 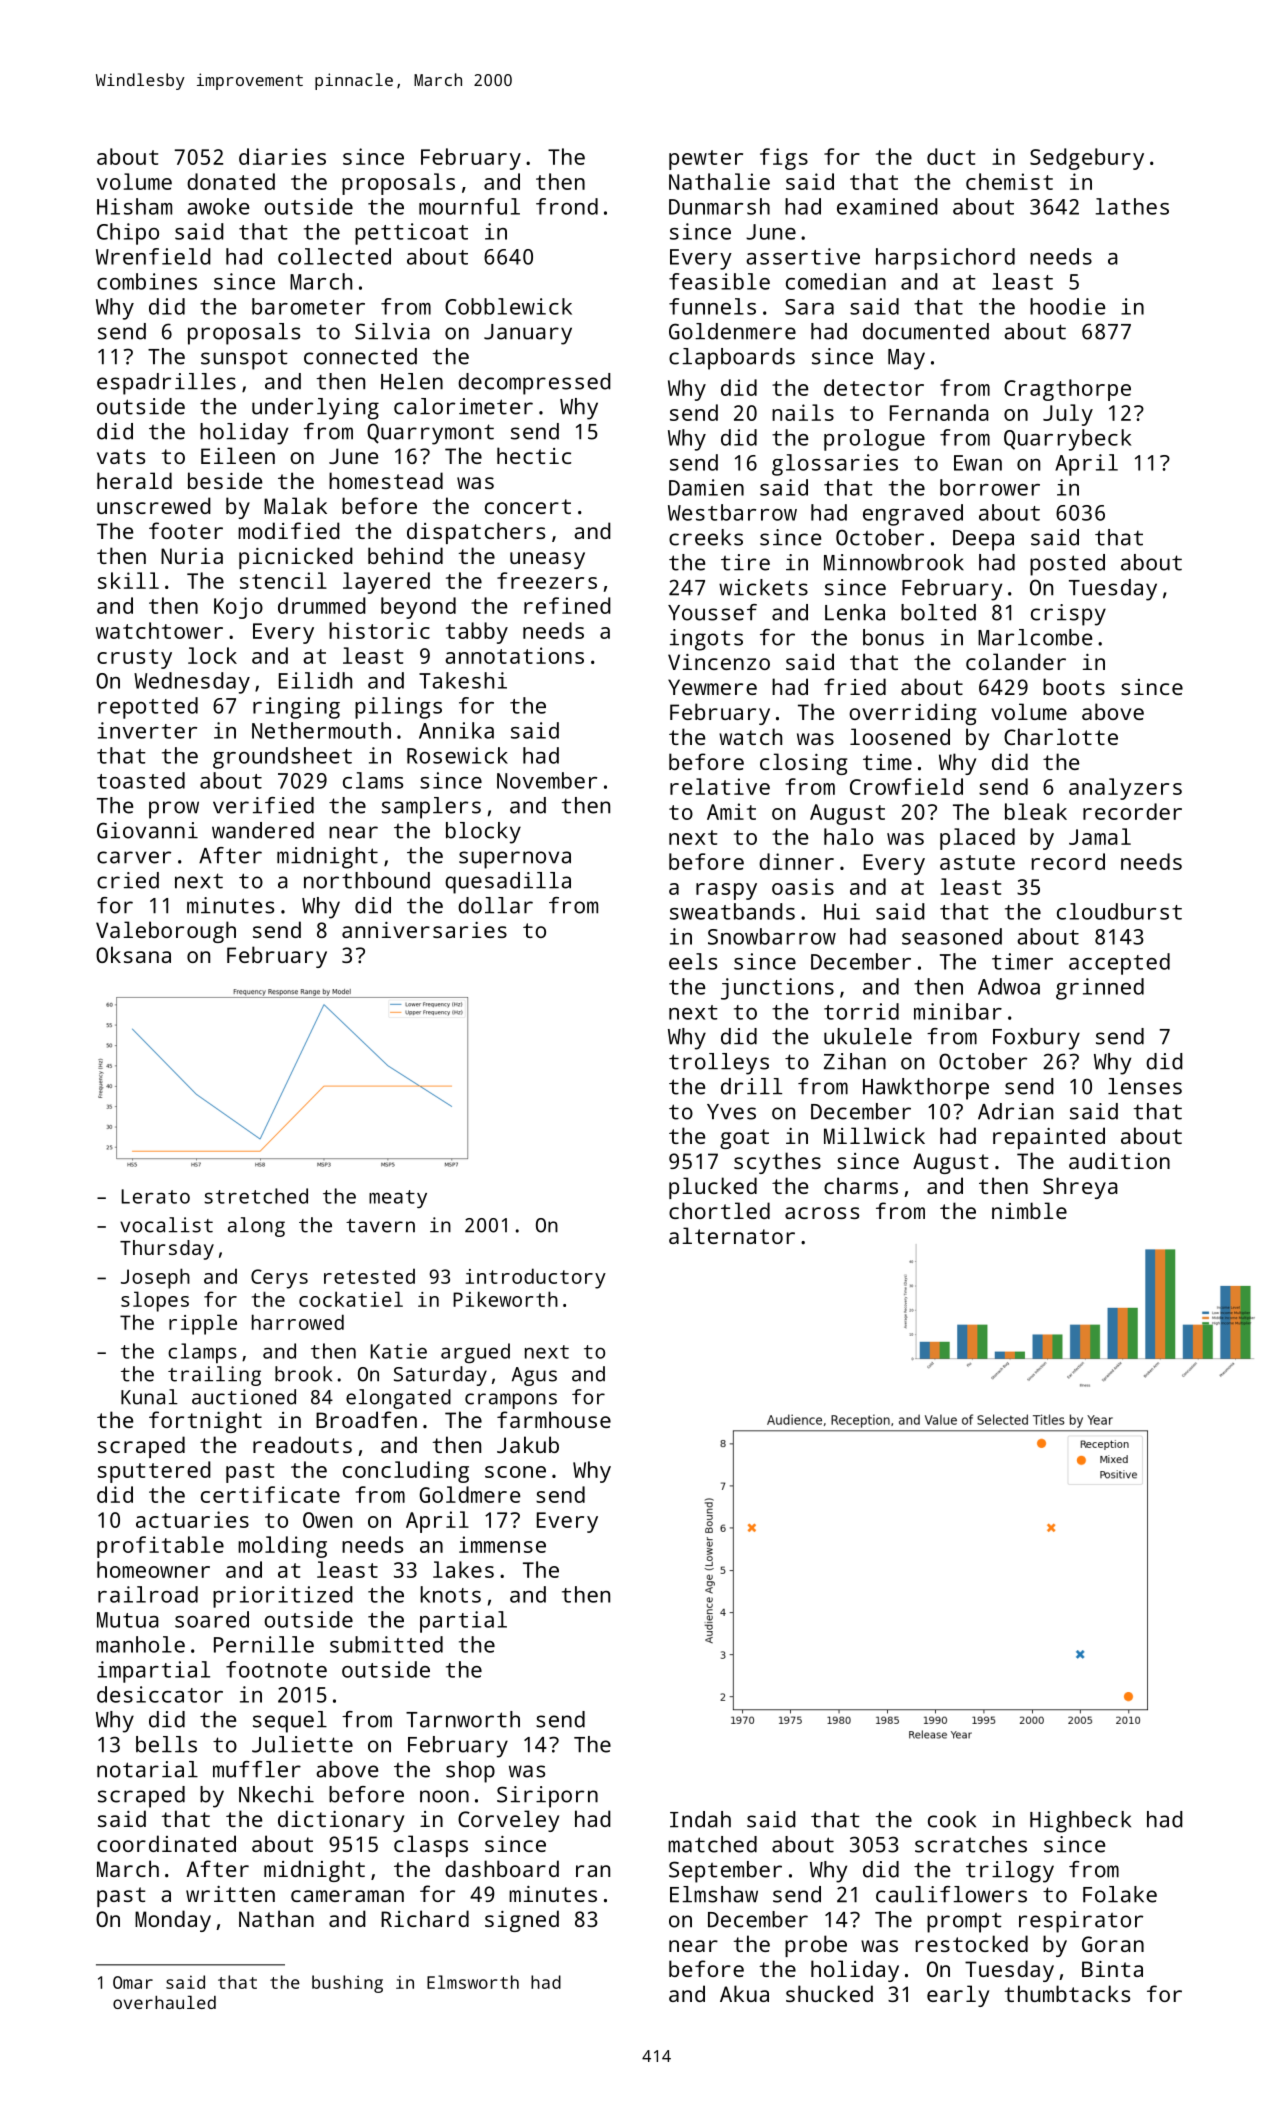 What do you see at coordinates (166, 932) in the page?
I see `Valeborough` at bounding box center [166, 932].
